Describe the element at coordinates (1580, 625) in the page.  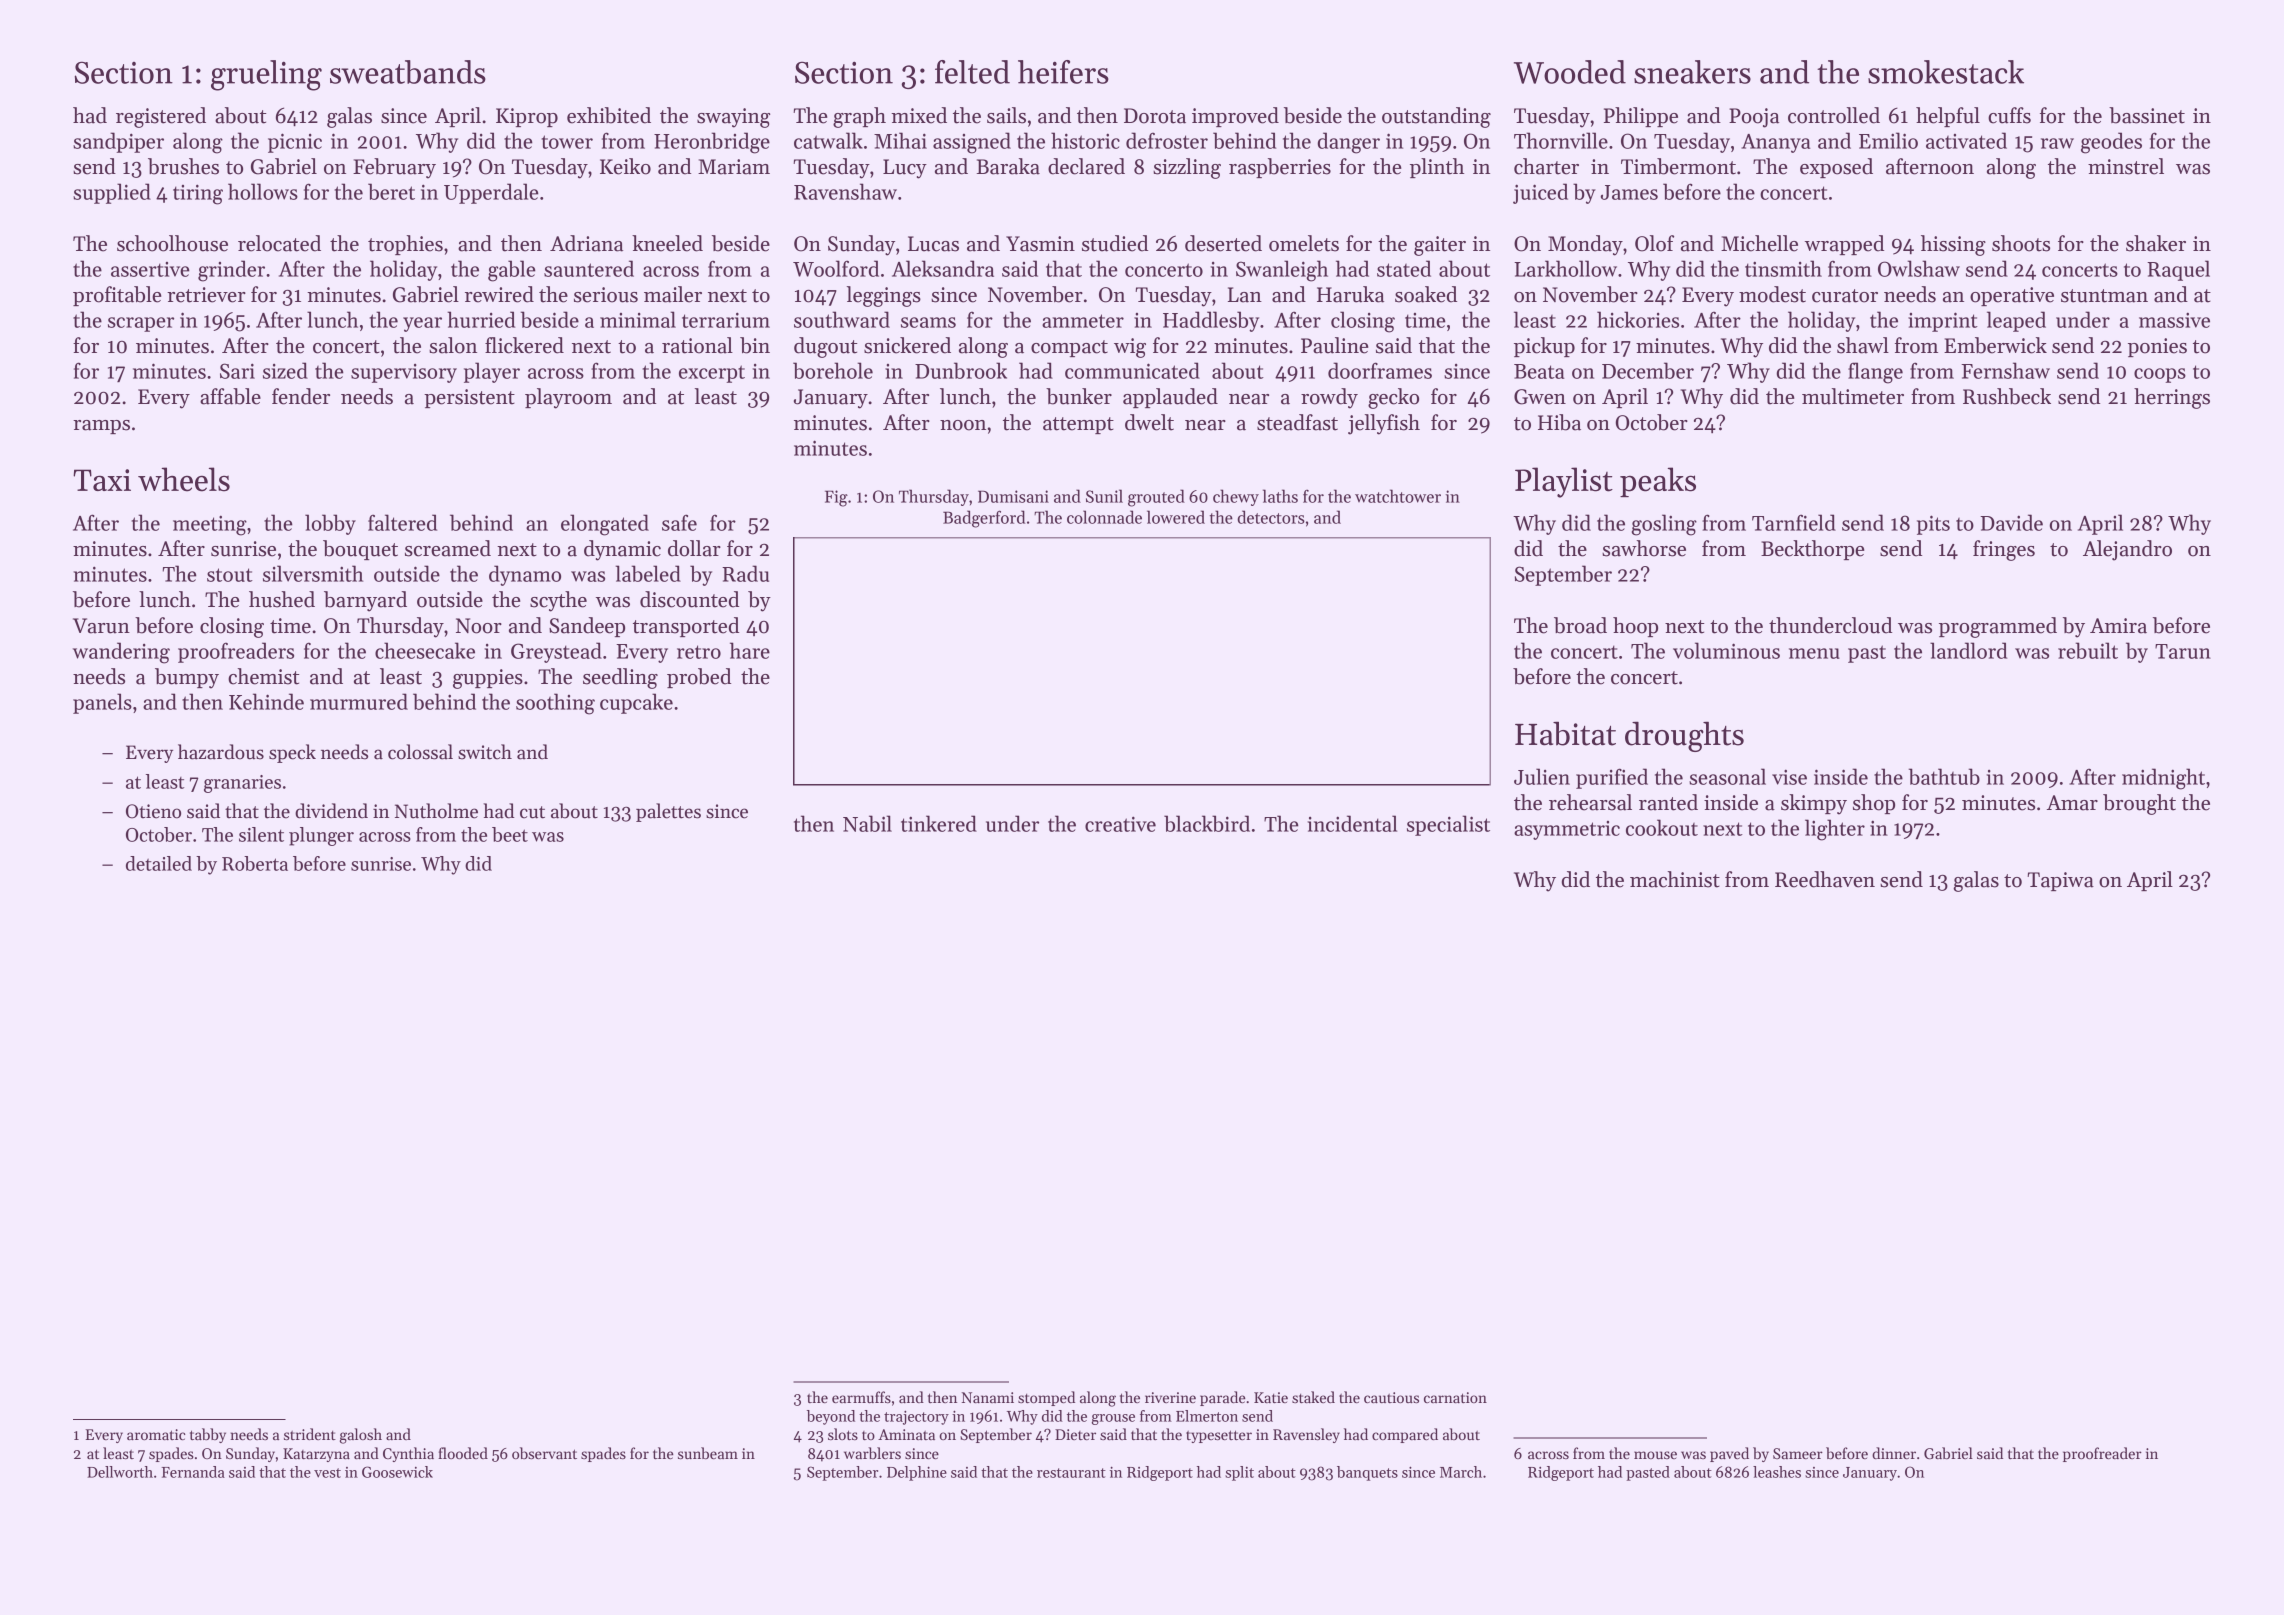
I see `broad` at that location.
